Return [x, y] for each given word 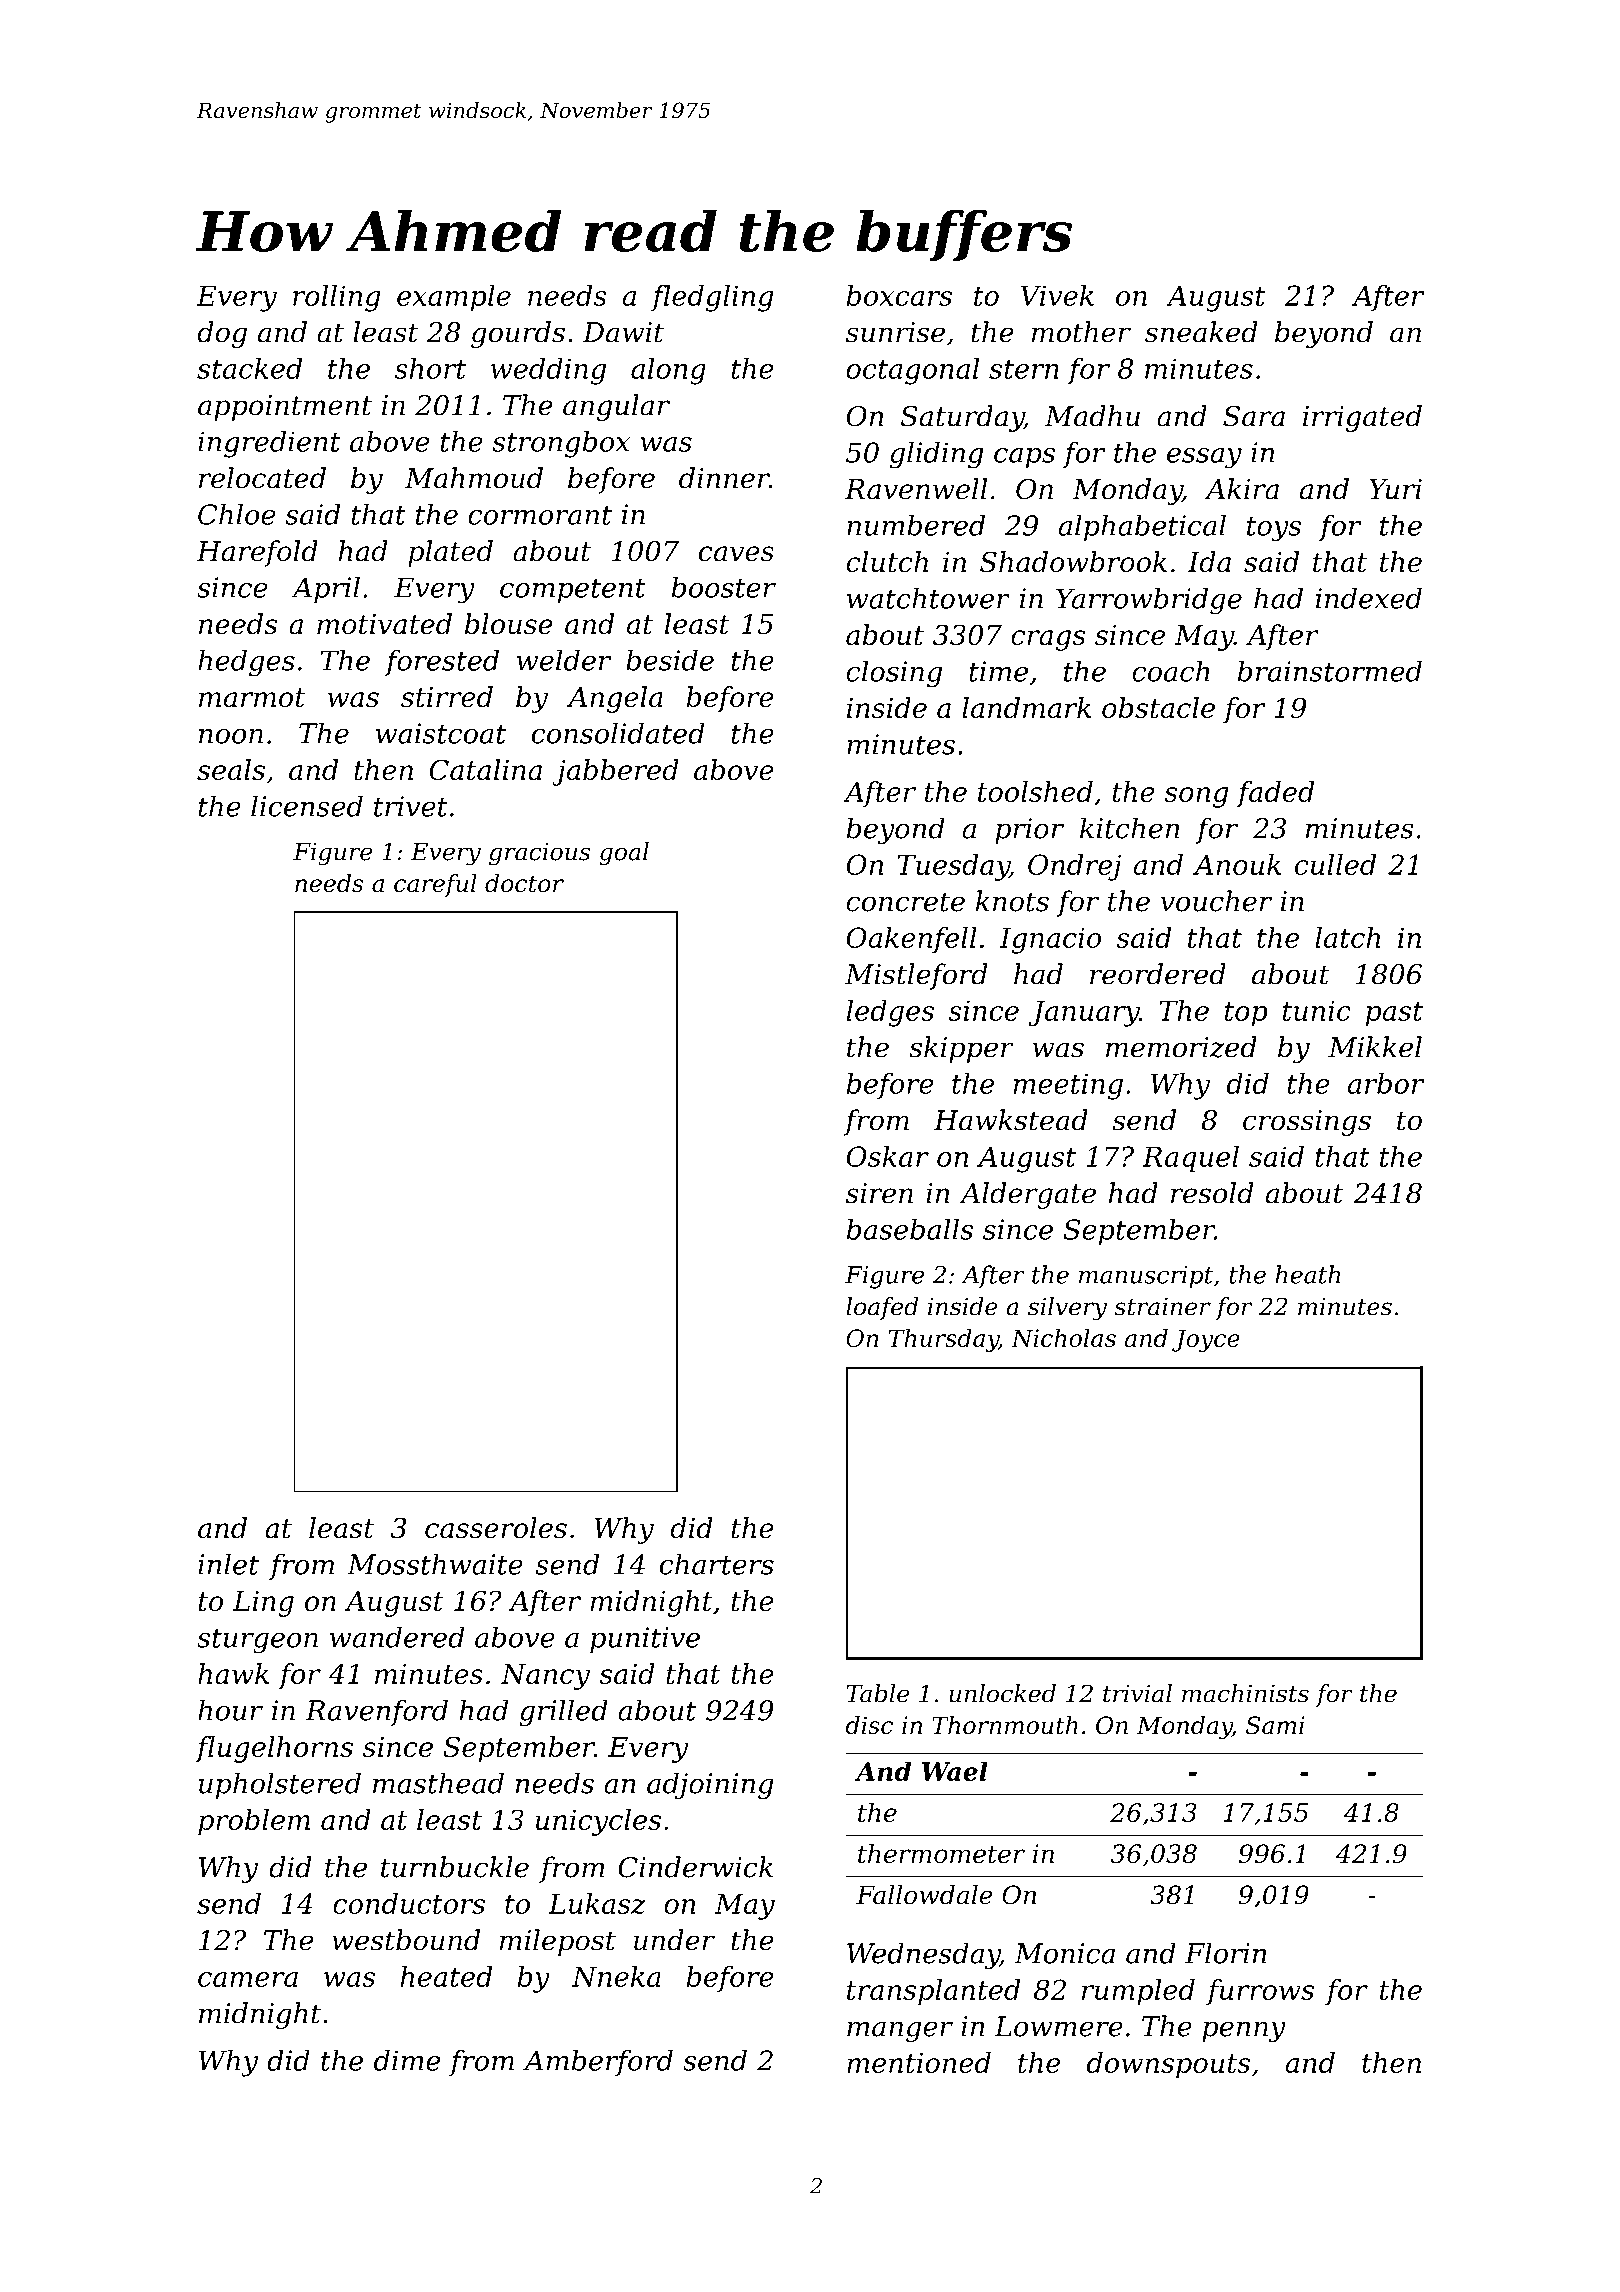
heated [446, 1976]
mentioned [919, 2062]
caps [1024, 458]
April [325, 589]
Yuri [1395, 489]
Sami [1275, 1725]
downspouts [1168, 2065]
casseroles [496, 1527]
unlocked [1002, 1693]
